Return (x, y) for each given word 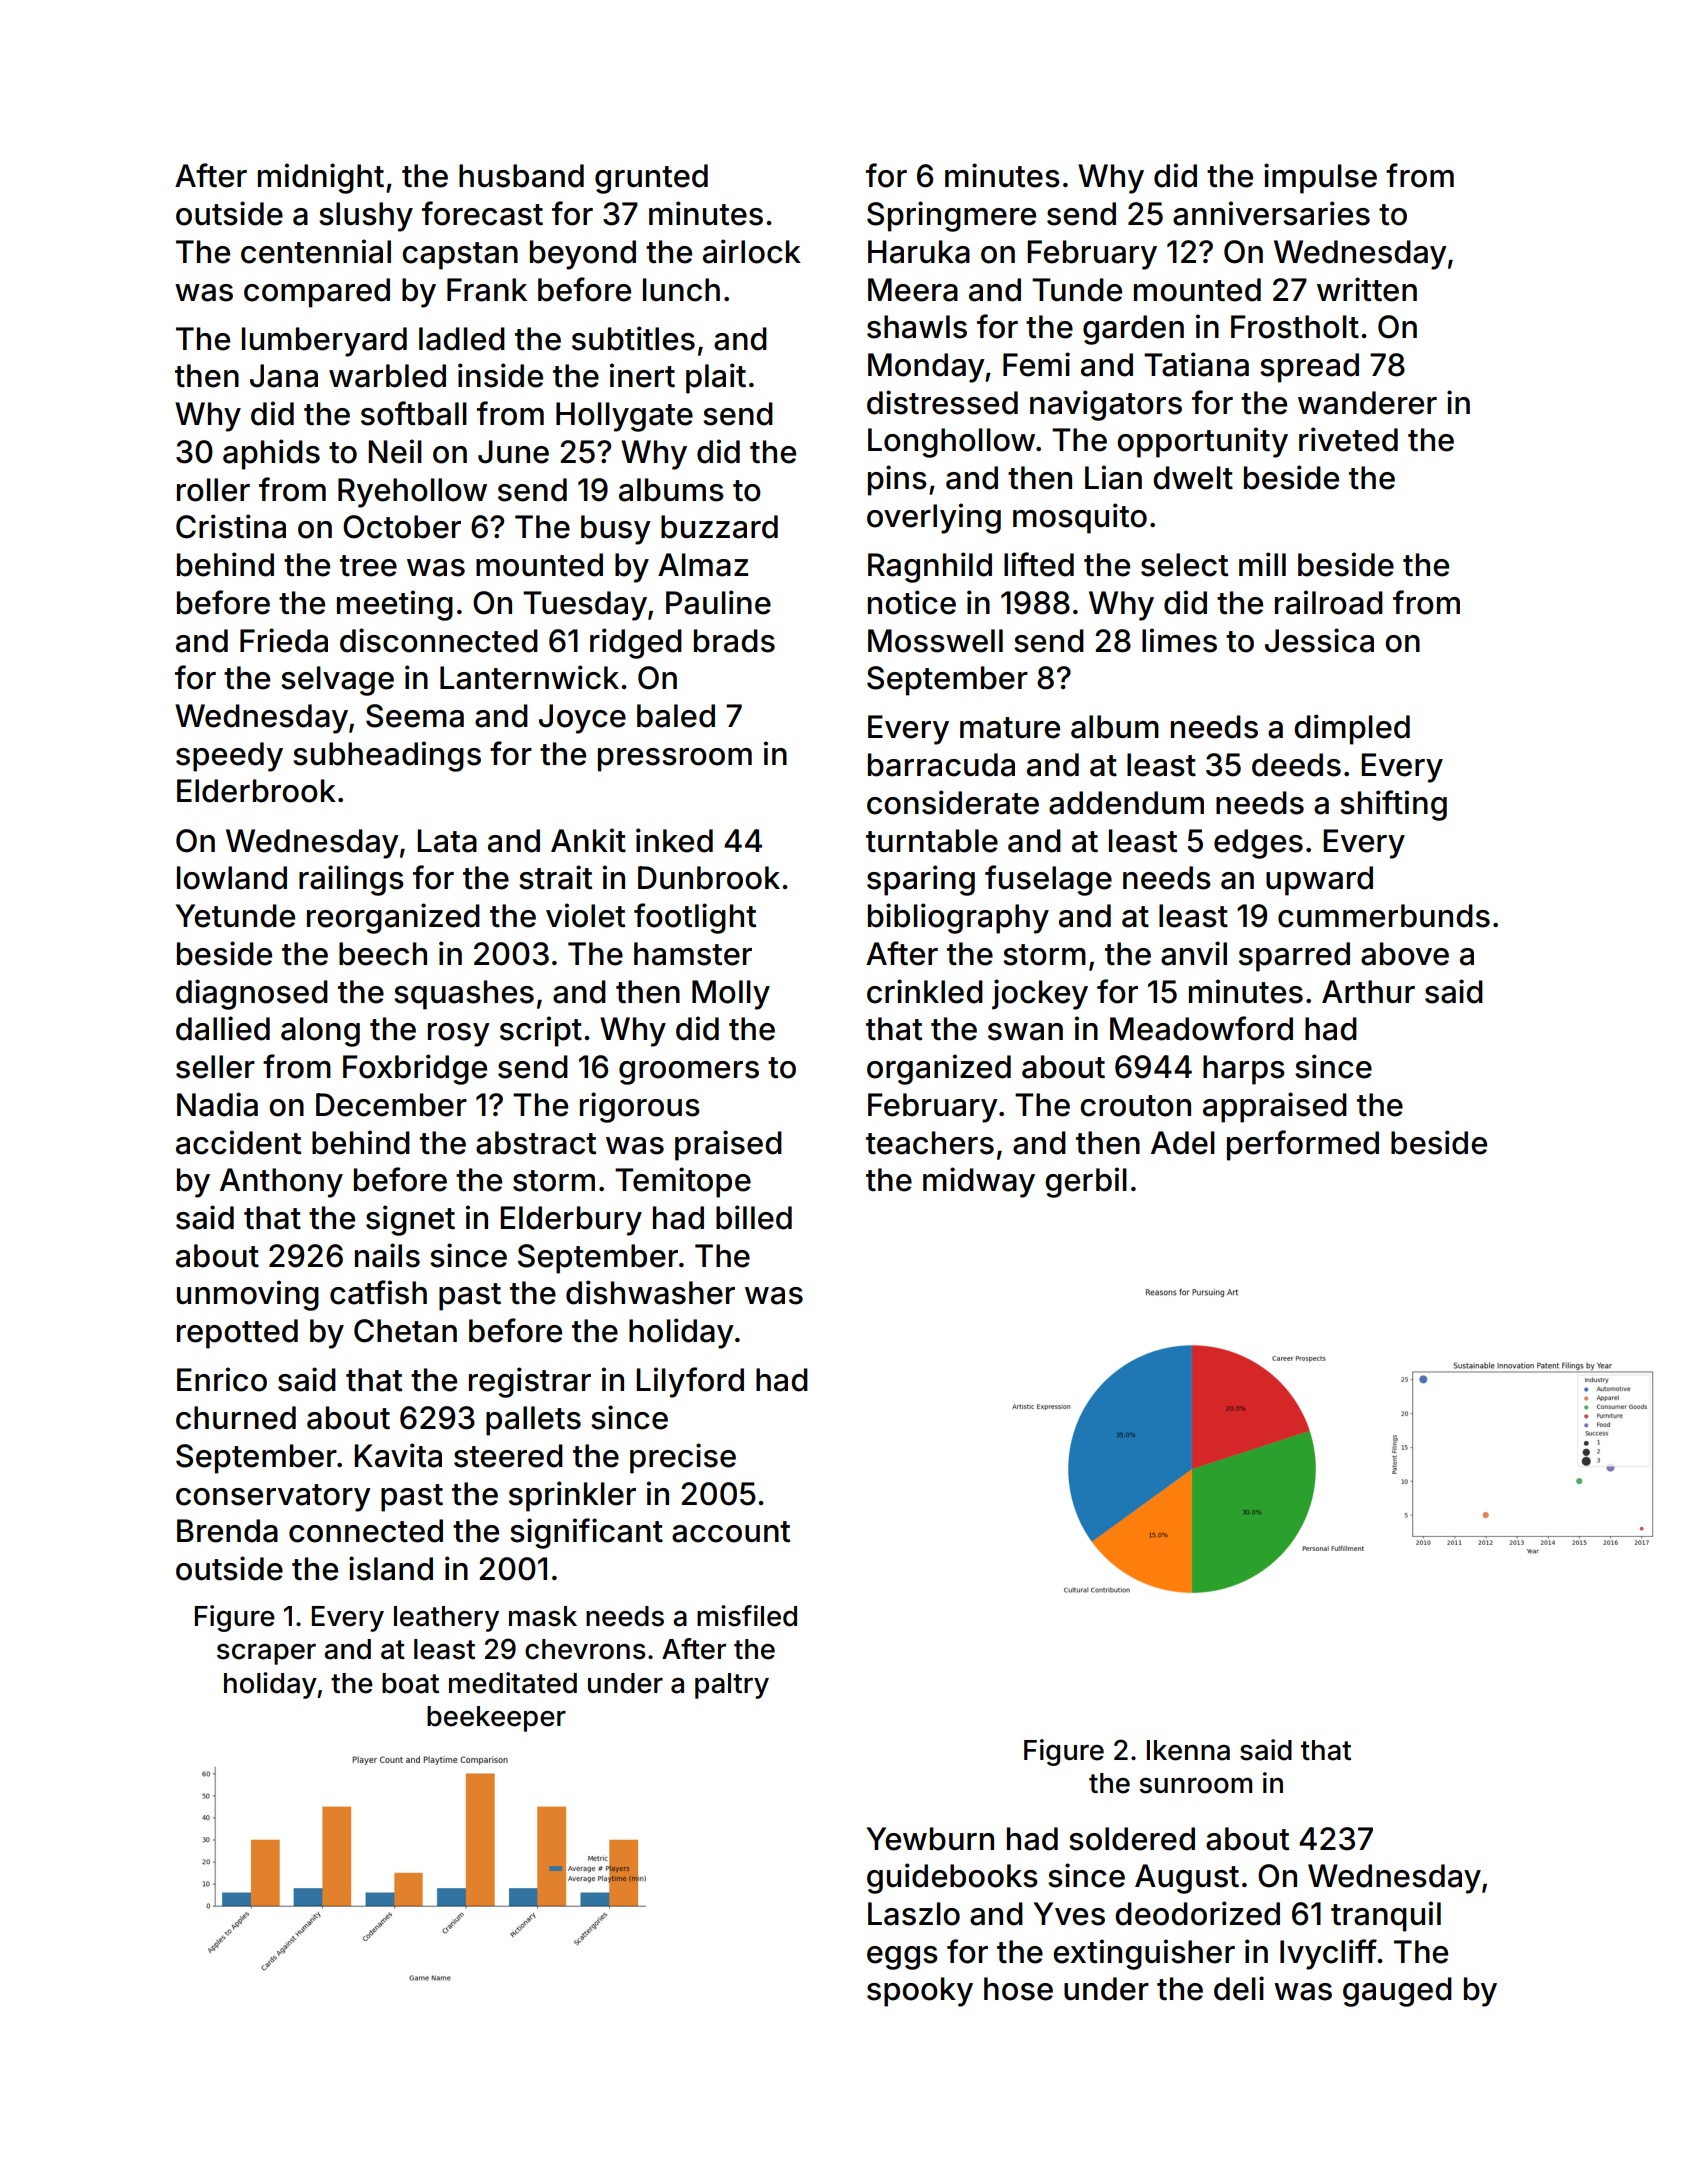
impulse (1320, 178)
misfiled (747, 1616)
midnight (321, 178)
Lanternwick (529, 677)
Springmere (951, 216)
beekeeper (496, 1719)
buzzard (719, 527)
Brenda (227, 1531)
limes (1179, 640)
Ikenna (1188, 1750)
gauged (1397, 1992)
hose (1018, 1989)
